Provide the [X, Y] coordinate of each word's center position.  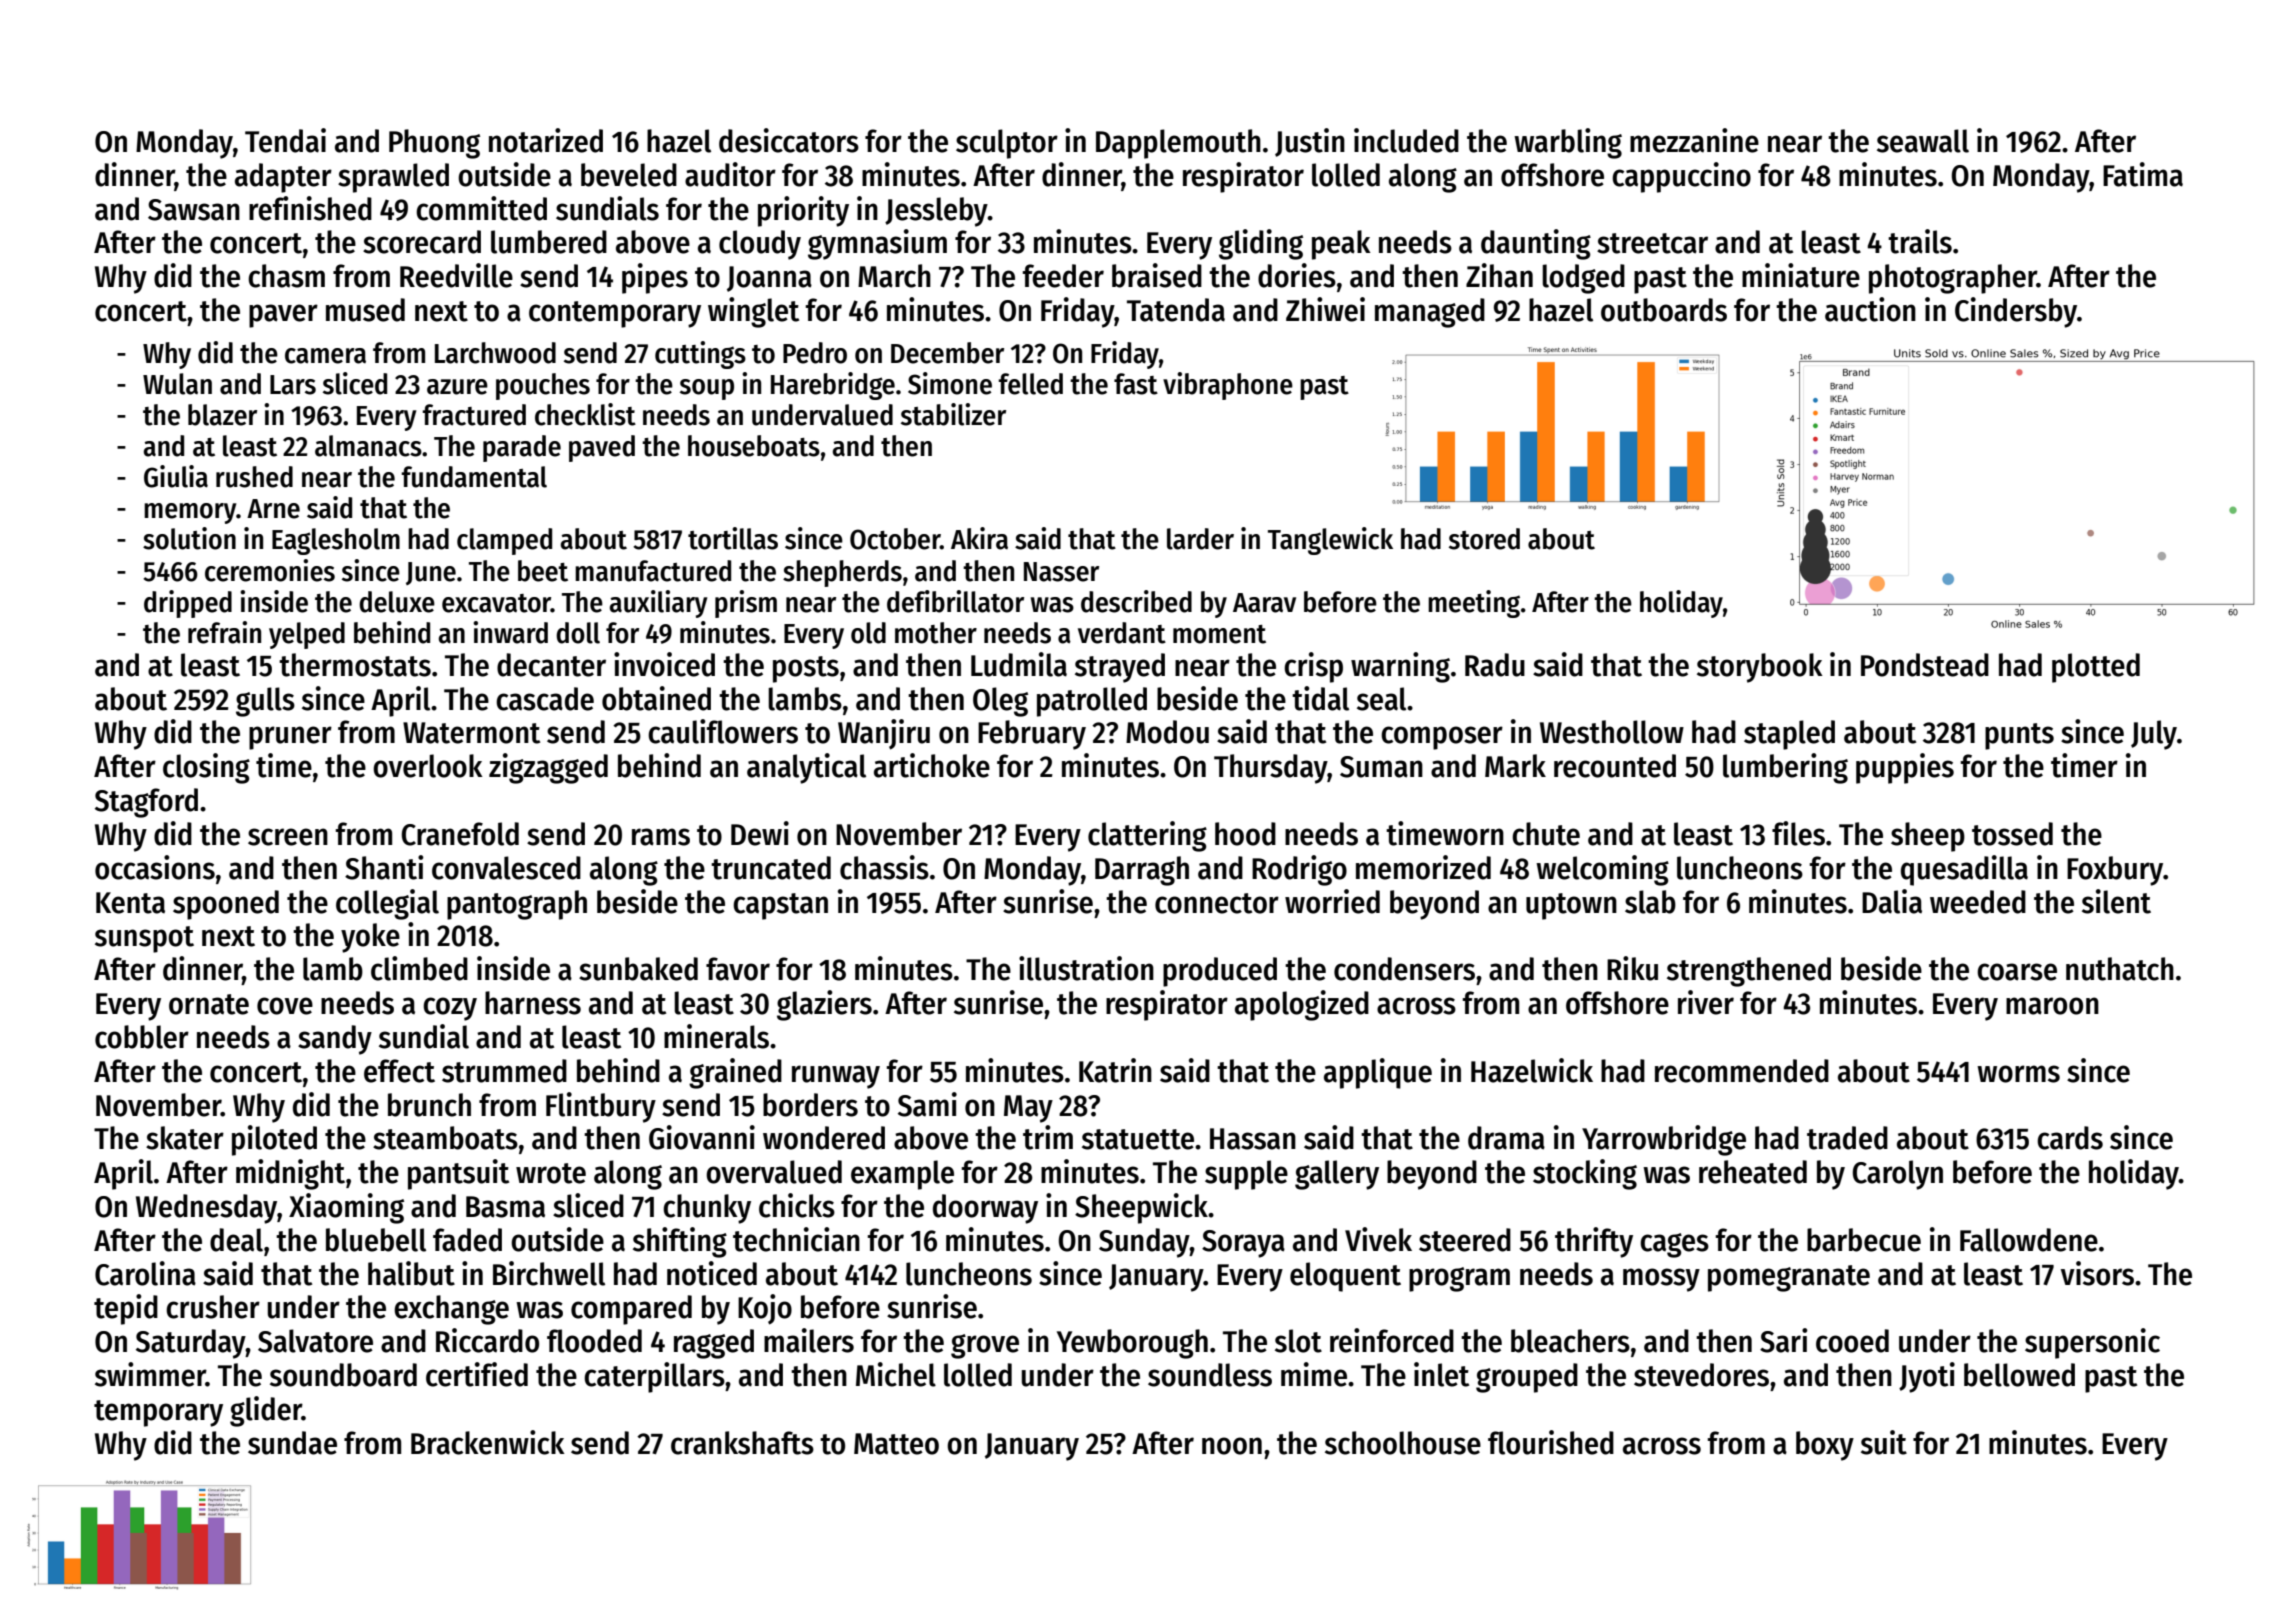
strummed [504, 1071]
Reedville [456, 275]
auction [1870, 309]
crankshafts [742, 1443]
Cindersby [2016, 312]
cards [2070, 1138]
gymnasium [877, 244]
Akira [979, 538]
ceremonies [270, 570]
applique [1378, 1073]
